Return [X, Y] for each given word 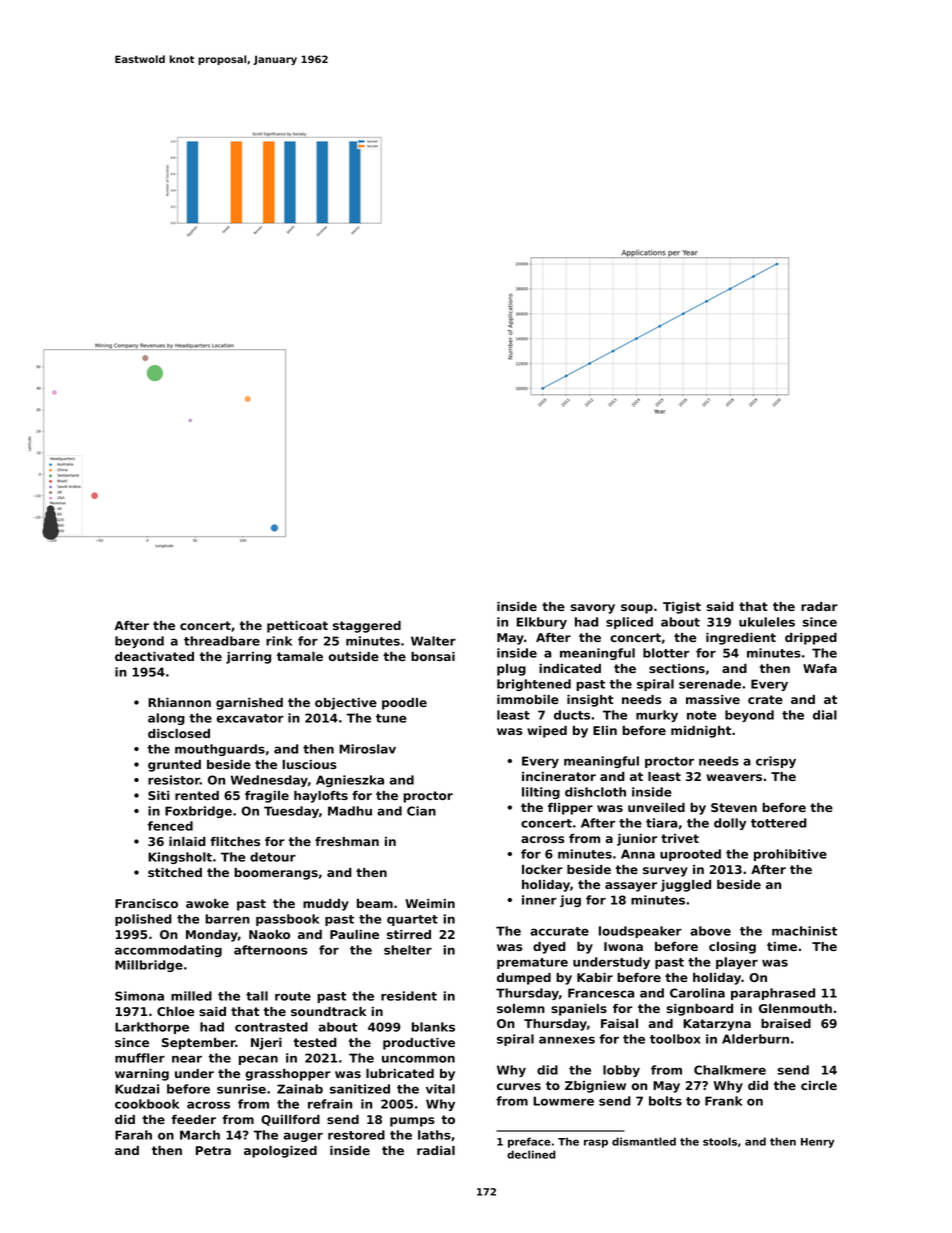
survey [665, 872]
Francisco [146, 903]
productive [419, 1044]
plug [511, 670]
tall [257, 996]
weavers [734, 777]
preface [529, 1142]
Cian [421, 811]
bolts [665, 1101]
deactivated [154, 656]
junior [637, 840]
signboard [699, 1010]
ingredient [741, 639]
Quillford [290, 1120]
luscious [309, 764]
